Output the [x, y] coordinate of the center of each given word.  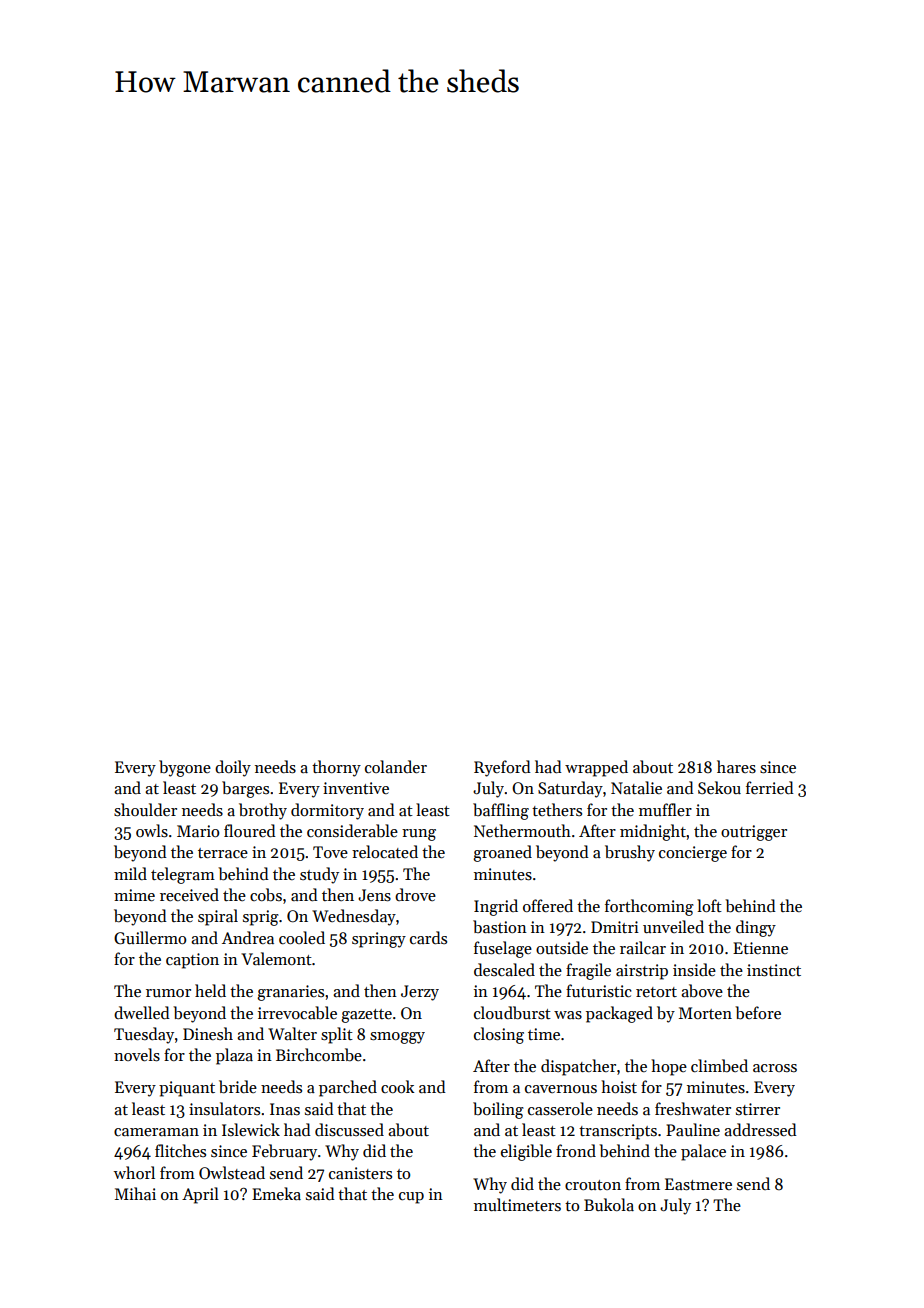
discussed [349, 1130]
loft [709, 905]
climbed [719, 1065]
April [200, 1195]
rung [419, 835]
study [319, 875]
